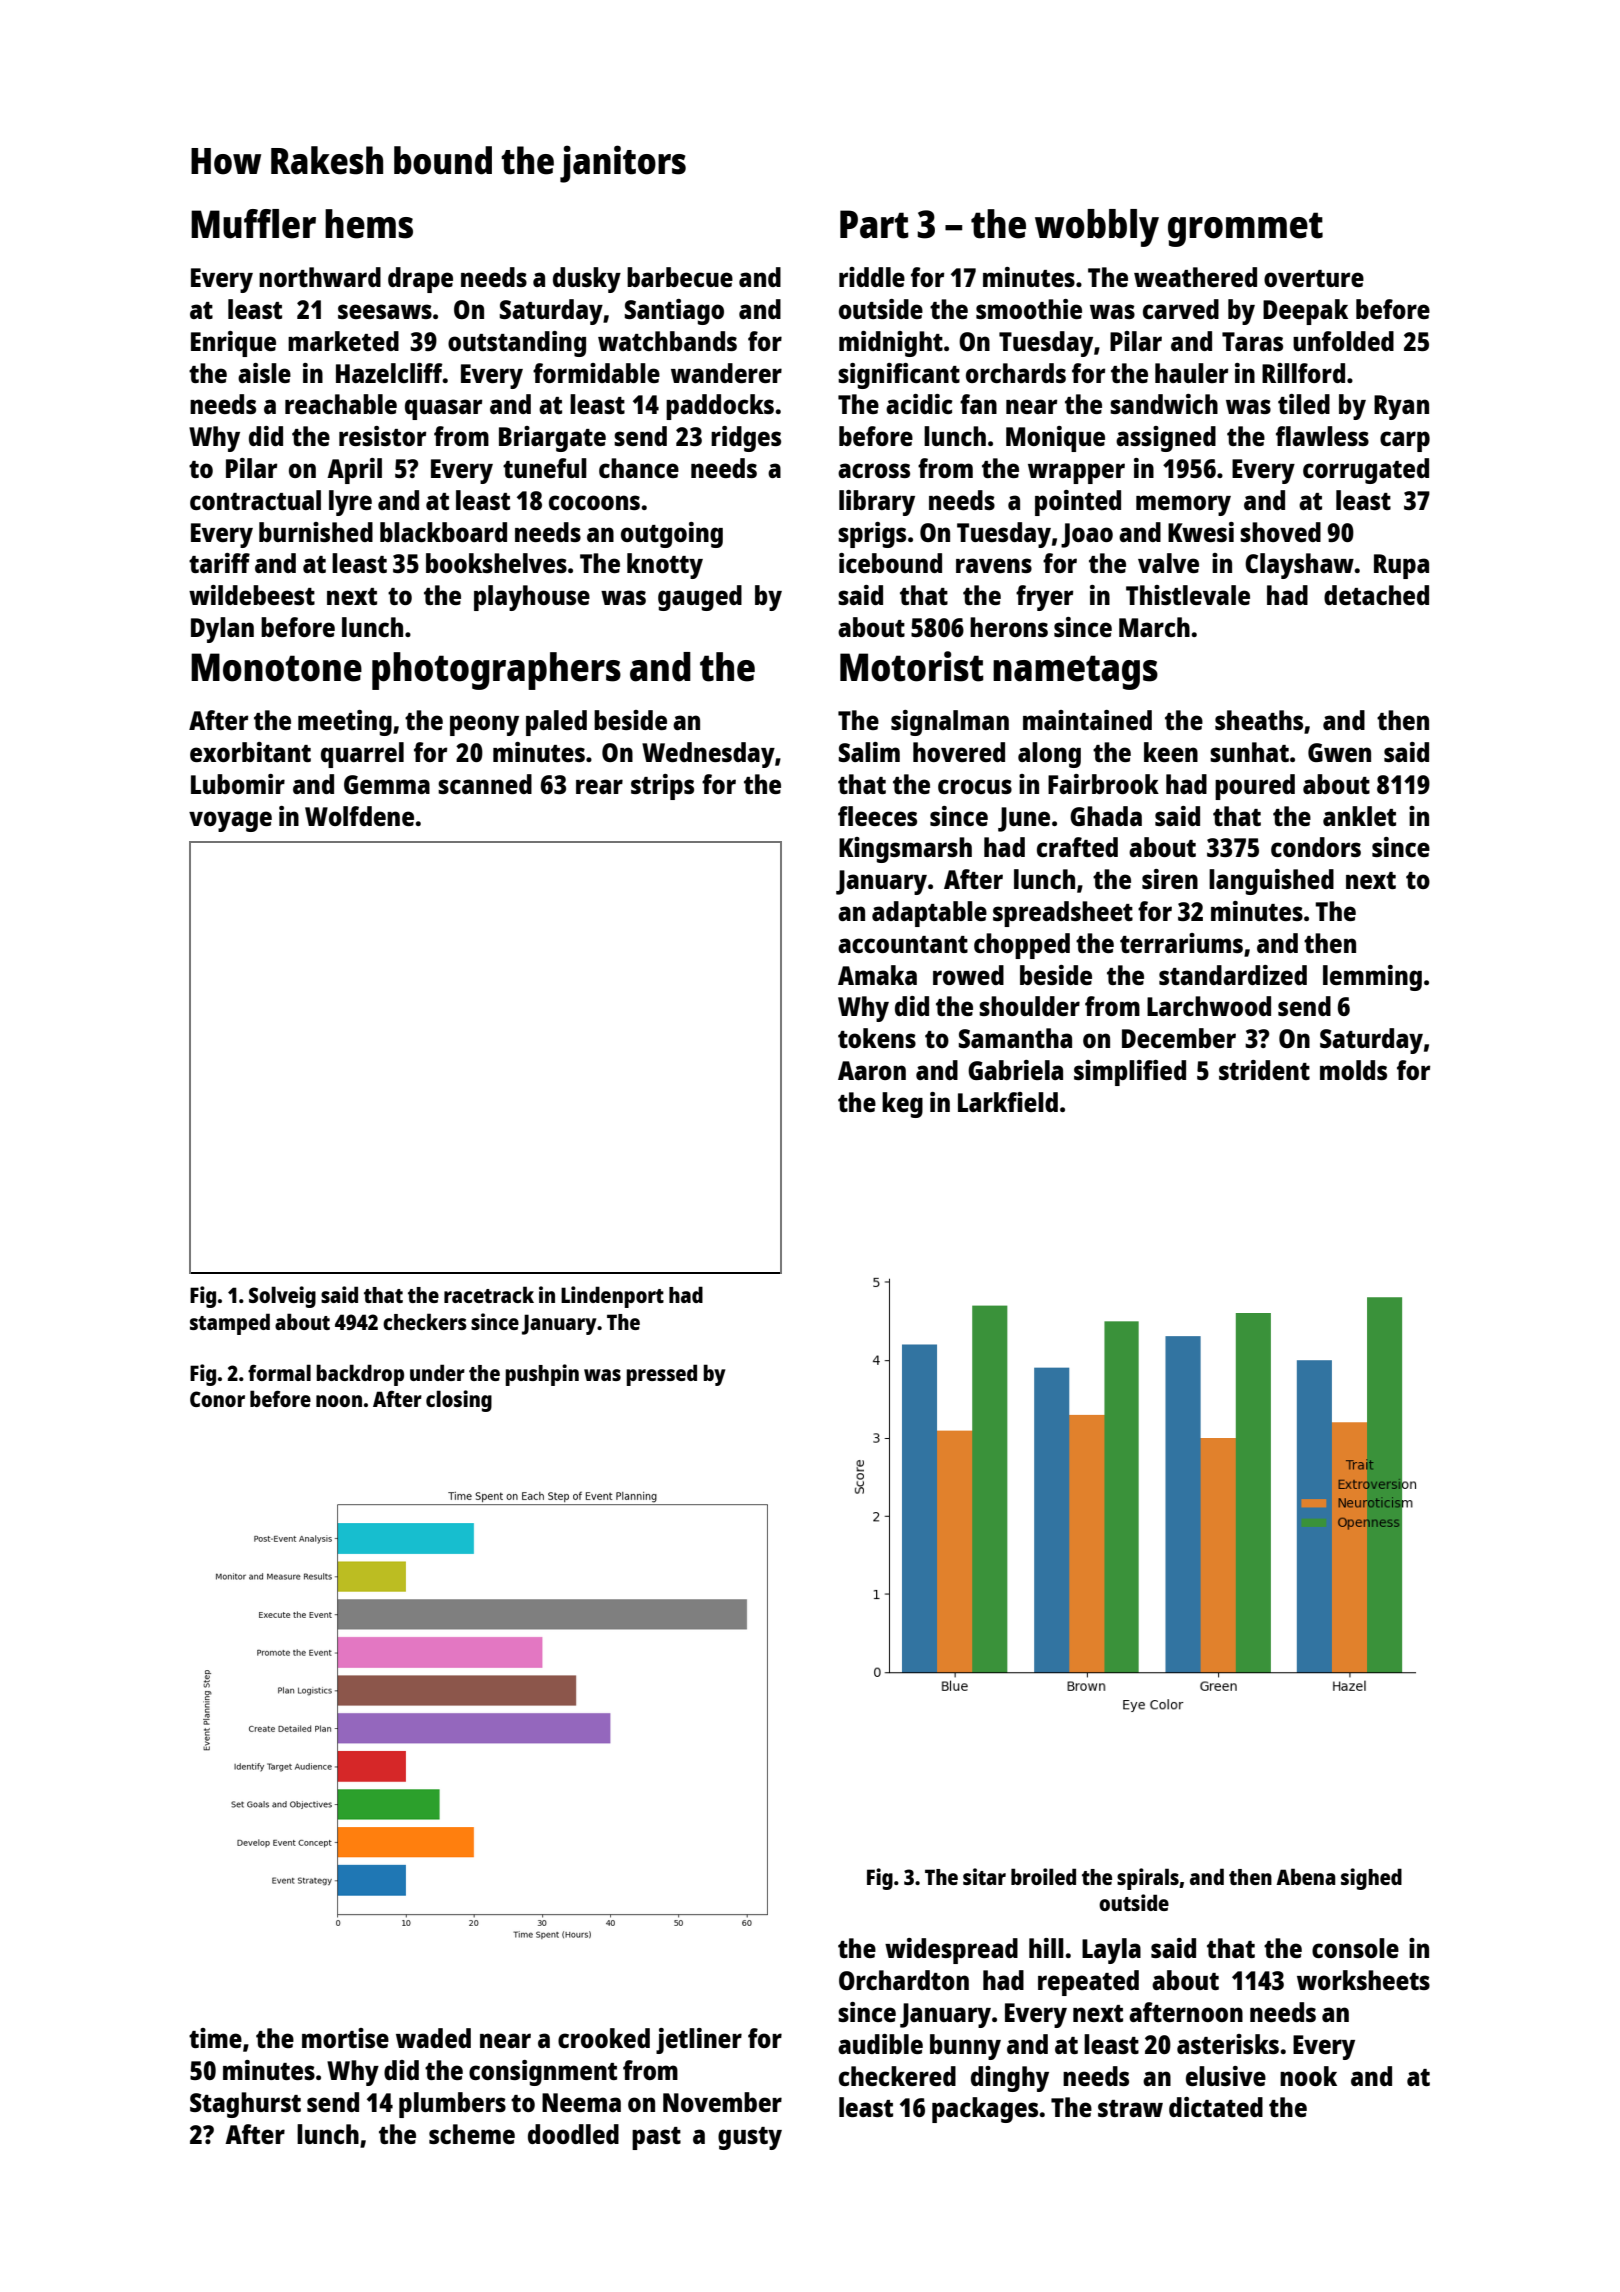 This image has height=2292, width=1620. I want to click on Lubomir, so click(238, 784).
